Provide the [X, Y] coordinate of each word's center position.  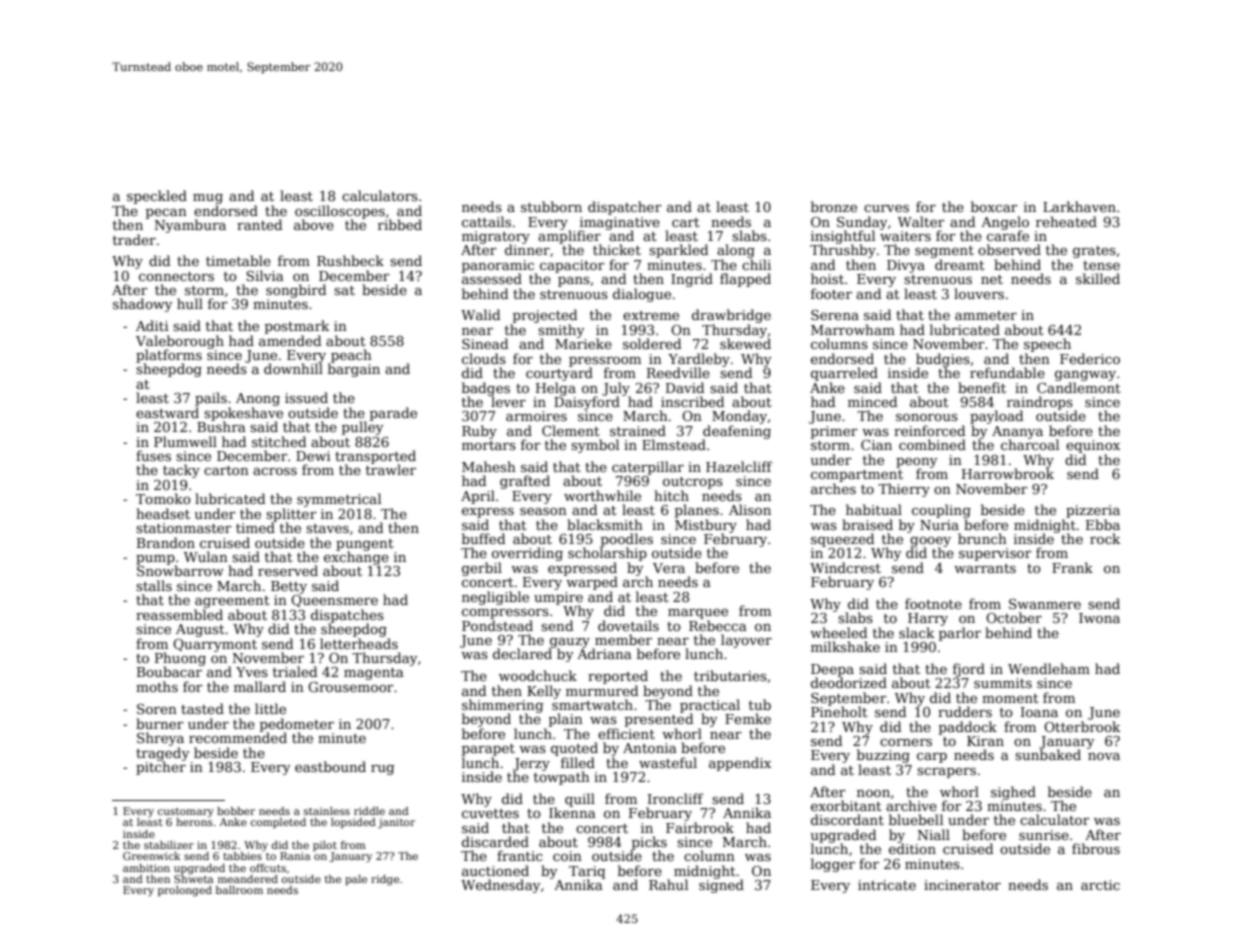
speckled [157, 197]
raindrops [1040, 403]
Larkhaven [1079, 206]
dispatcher [625, 208]
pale [356, 880]
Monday [739, 417]
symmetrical [339, 500]
